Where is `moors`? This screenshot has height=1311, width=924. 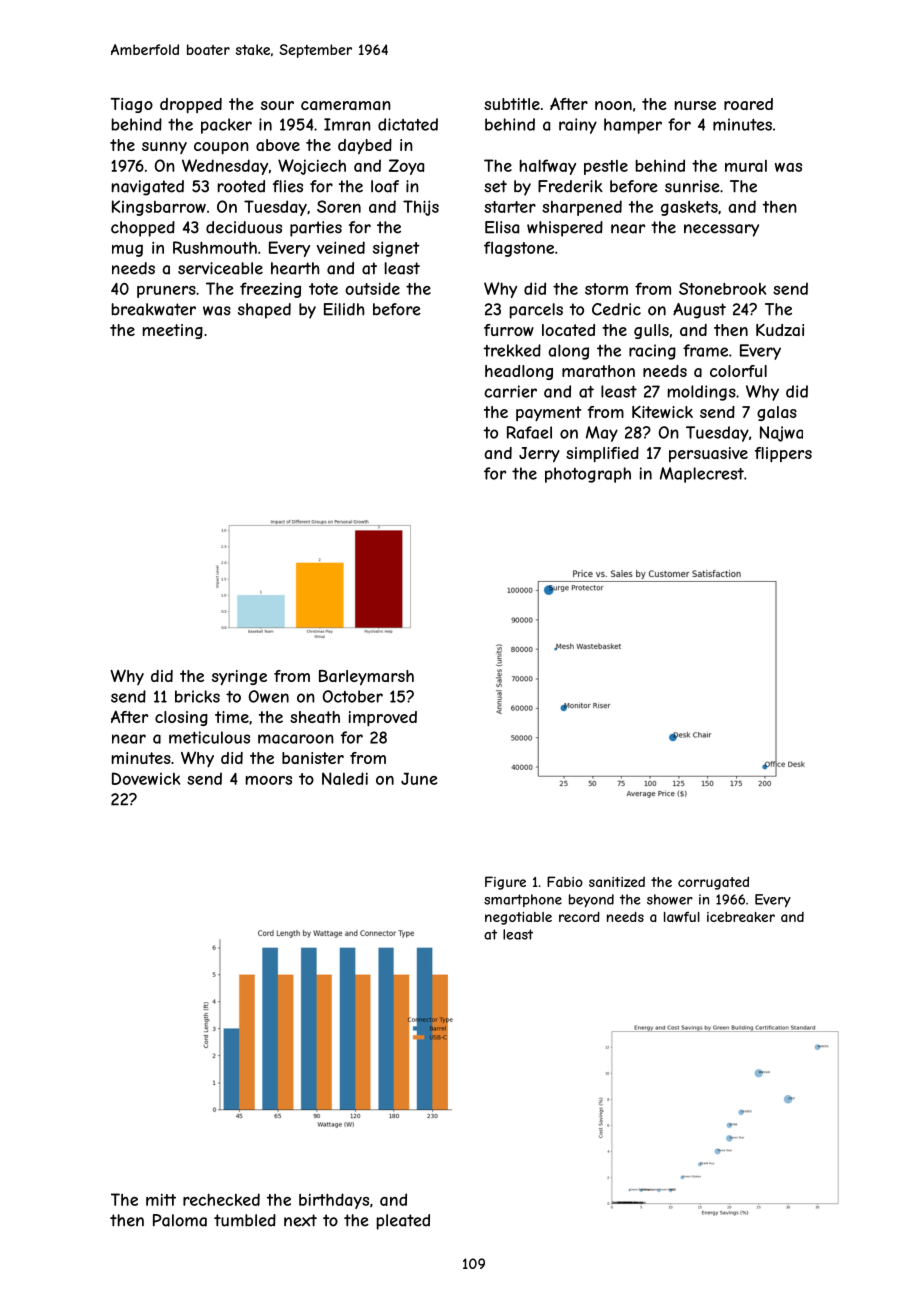
moors is located at coordinates (269, 780).
